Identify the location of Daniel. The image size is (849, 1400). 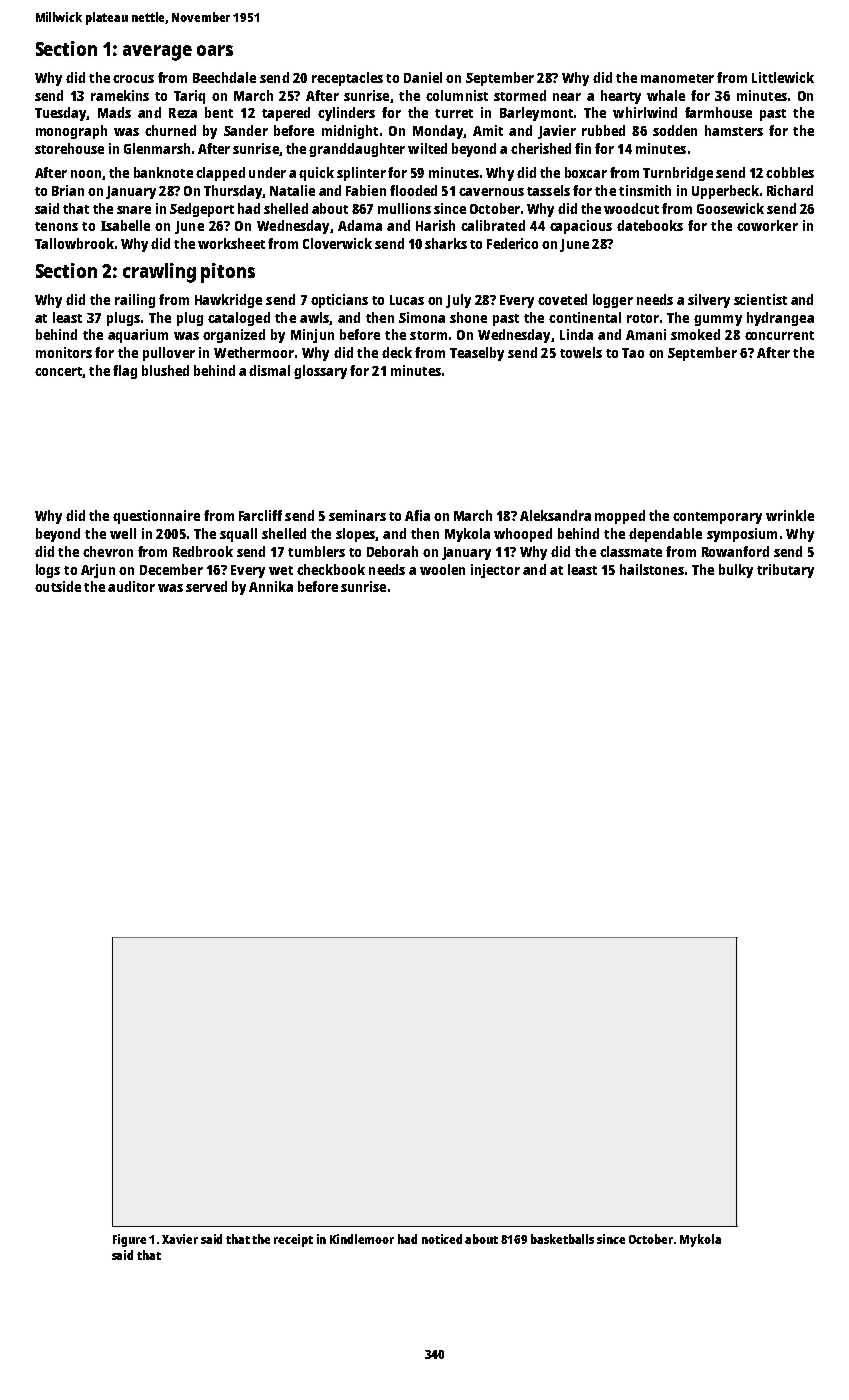
(423, 77).
